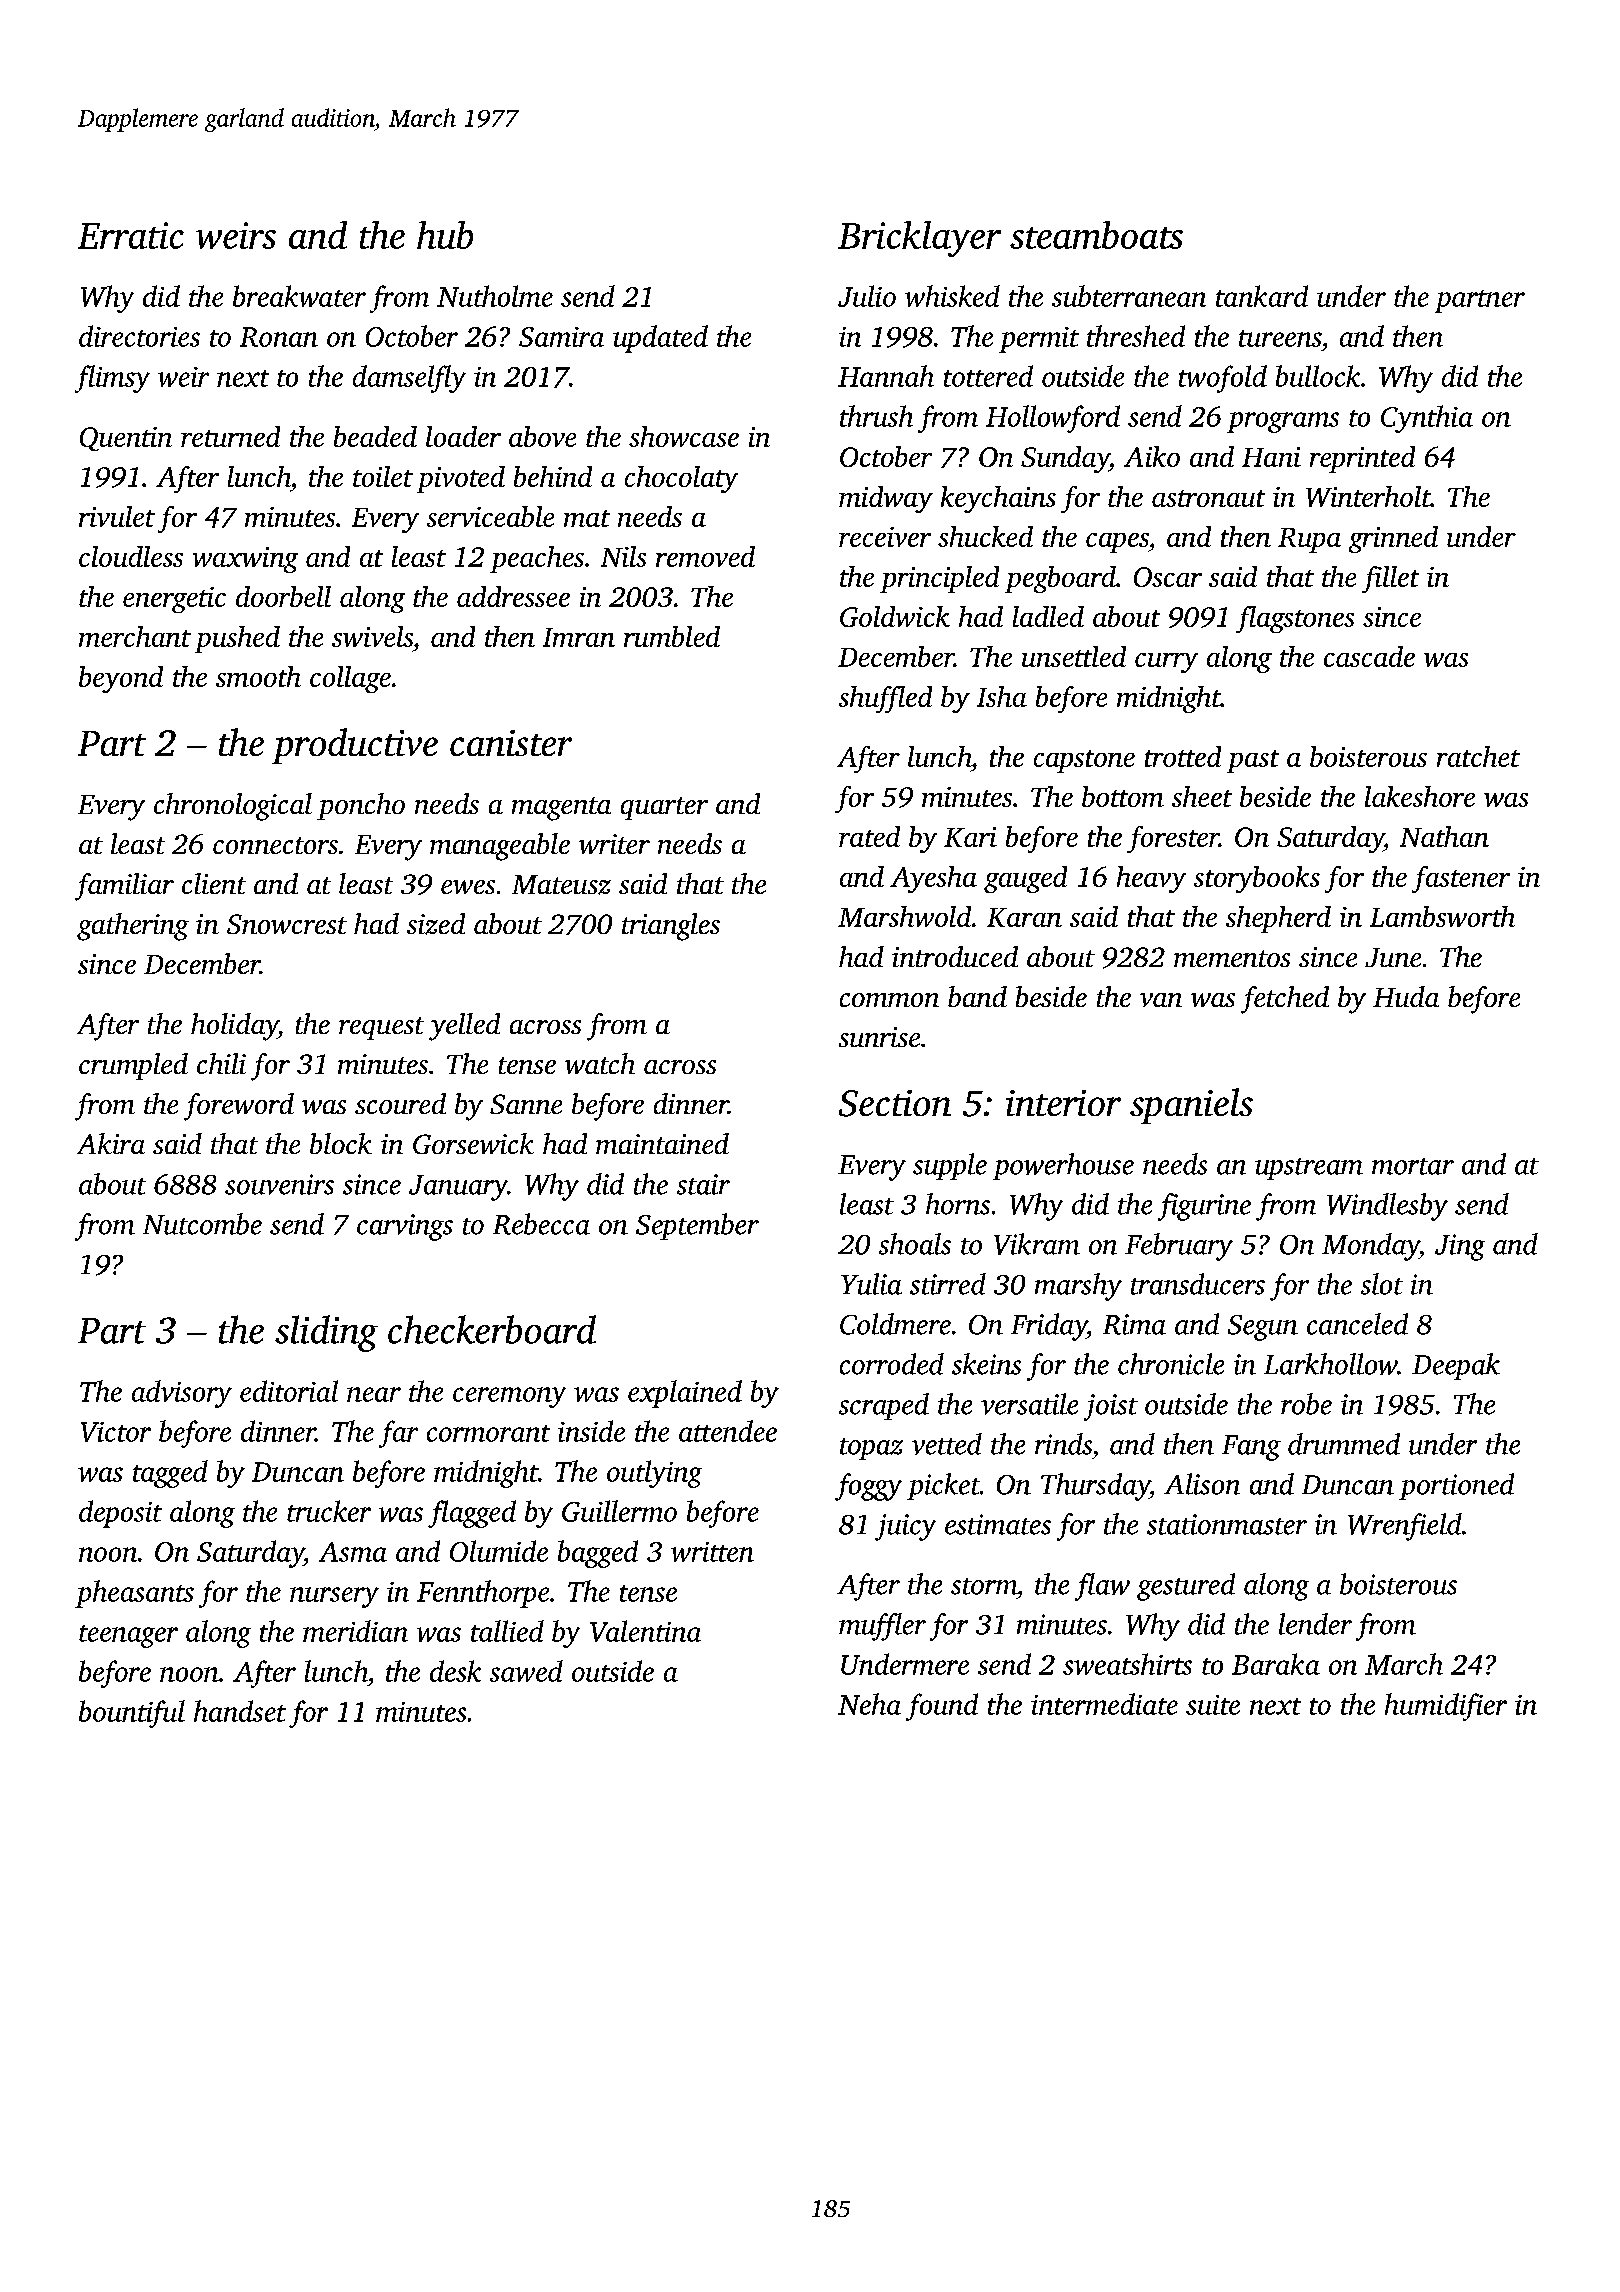 The image size is (1620, 2292). What do you see at coordinates (1161, 1000) in the screenshot?
I see `van` at bounding box center [1161, 1000].
